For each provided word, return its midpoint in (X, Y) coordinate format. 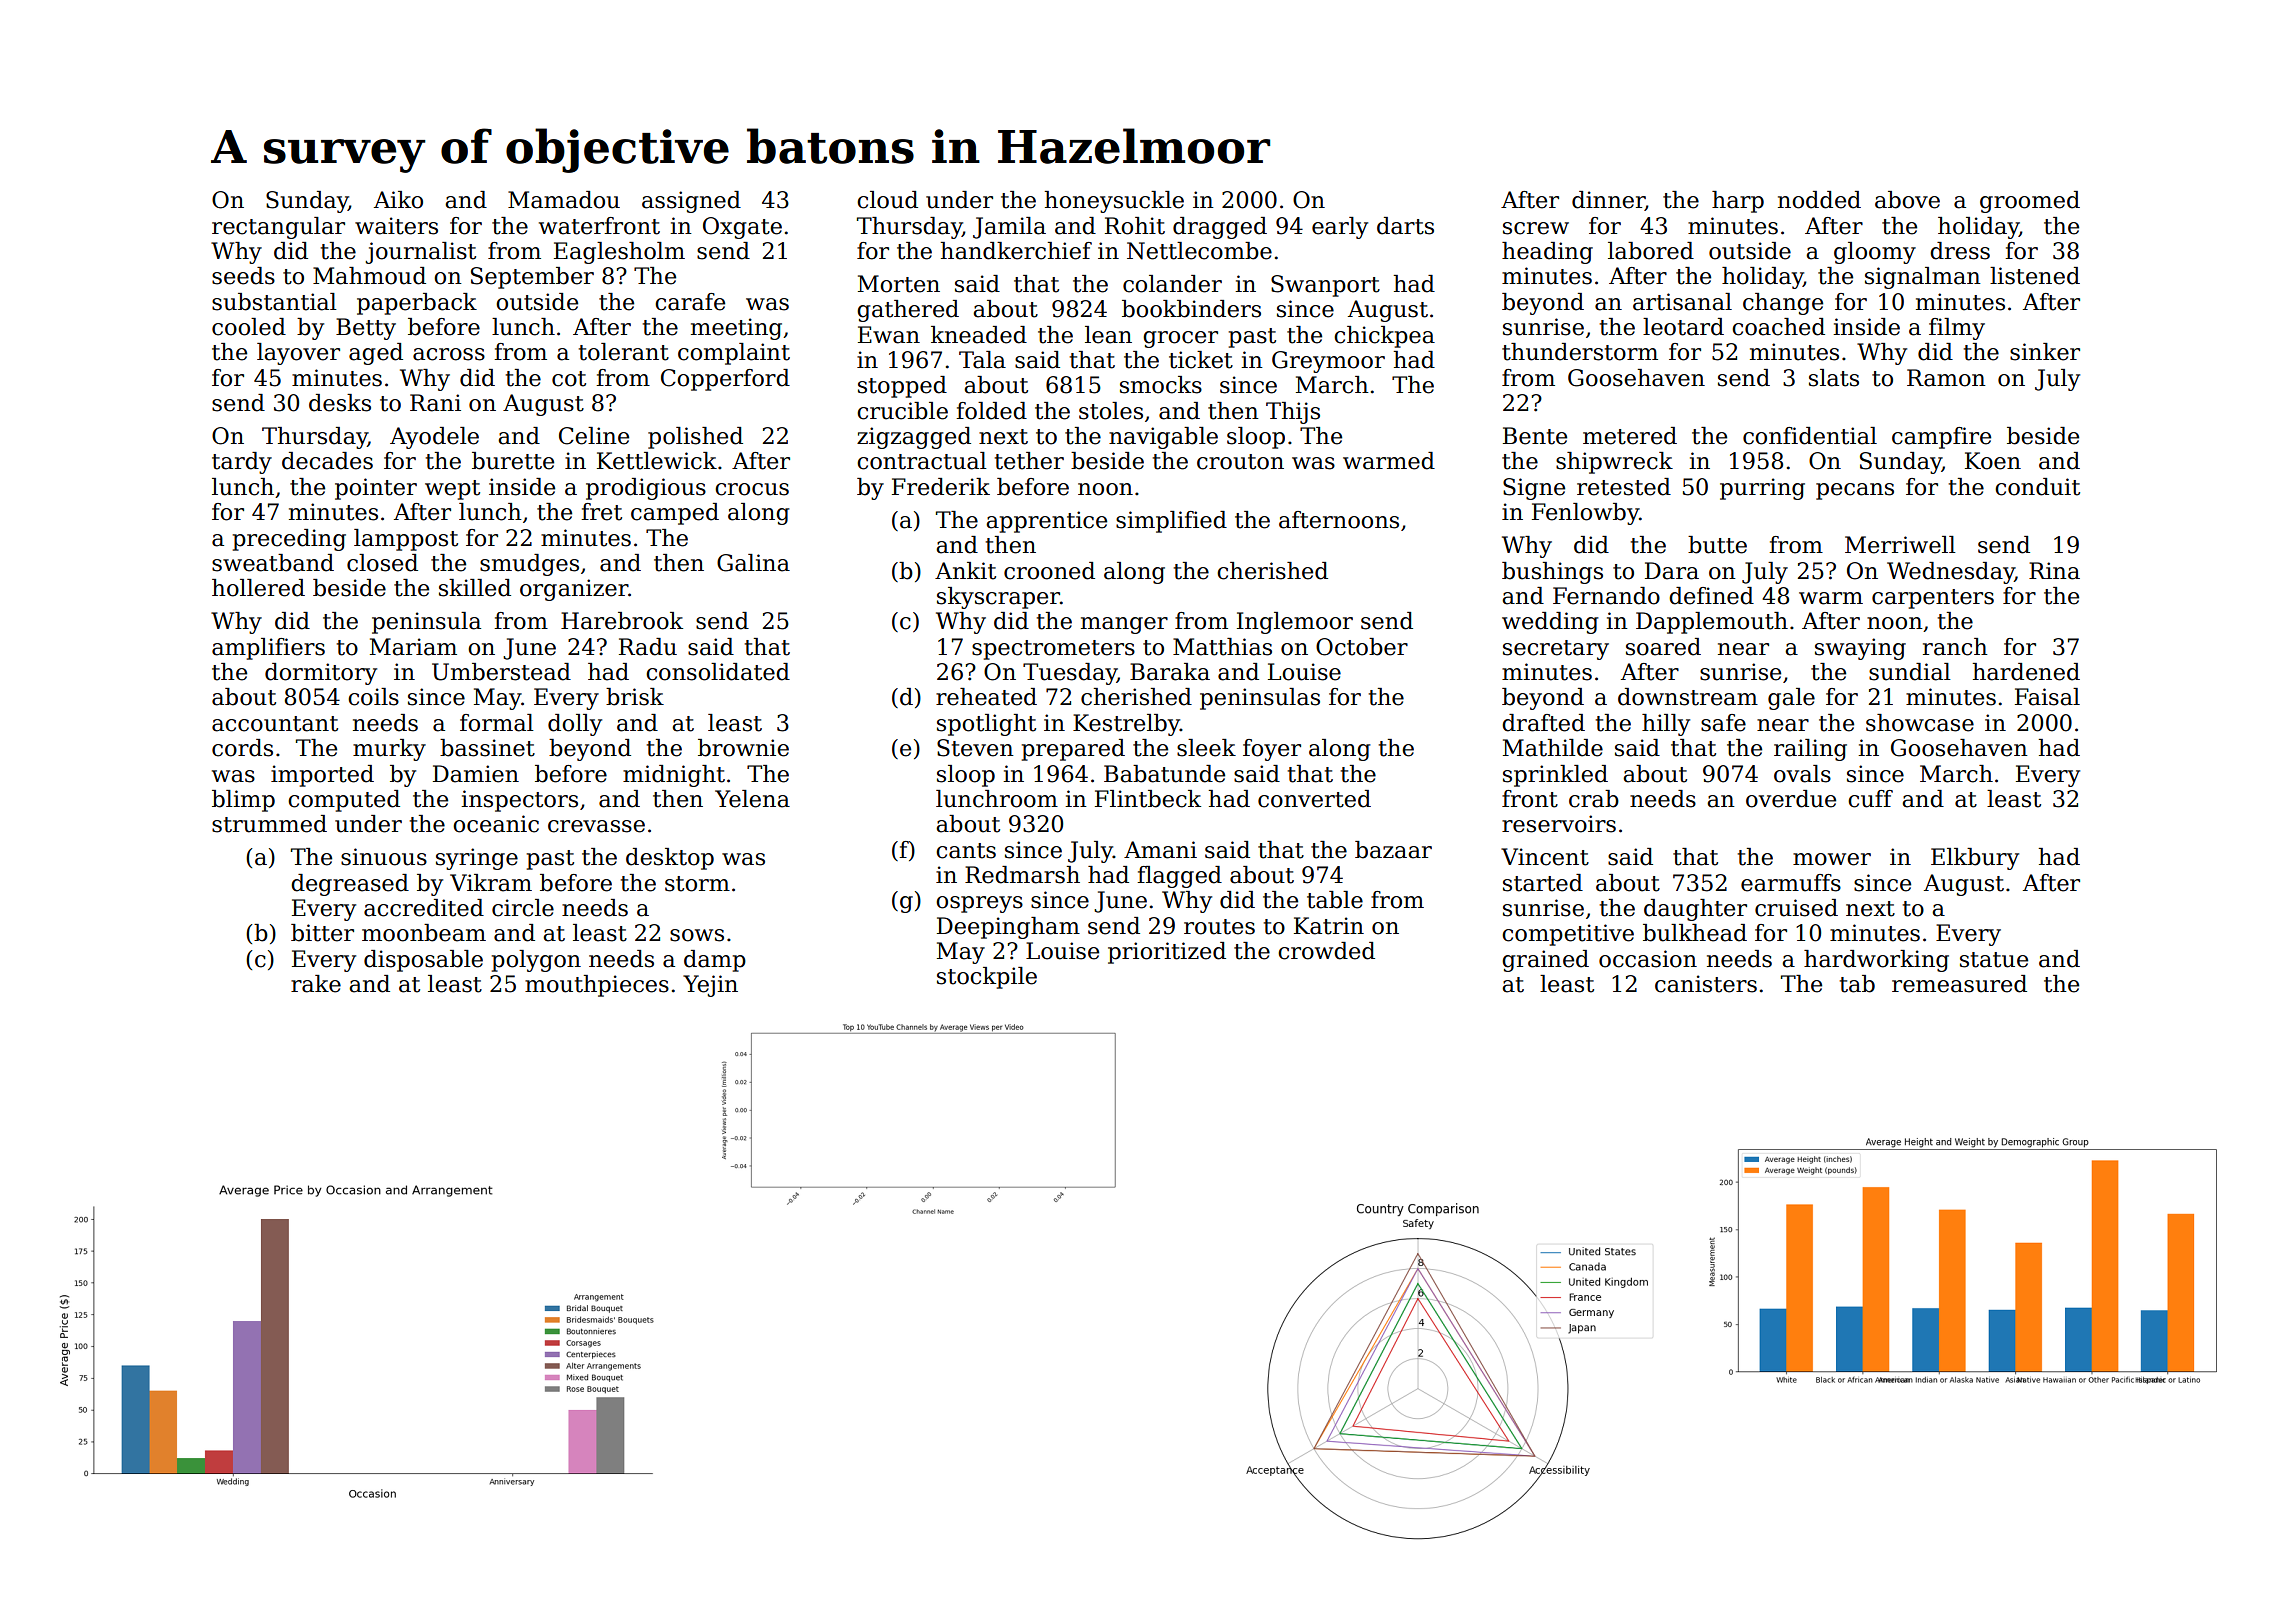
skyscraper (998, 598)
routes (1219, 927)
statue (1994, 960)
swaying (1860, 649)
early (1340, 228)
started (1543, 883)
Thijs (1293, 413)
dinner (1608, 201)
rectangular (278, 228)
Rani (435, 403)
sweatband (273, 563)
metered (1630, 436)
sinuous (384, 857)
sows (697, 935)
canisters (1706, 984)
